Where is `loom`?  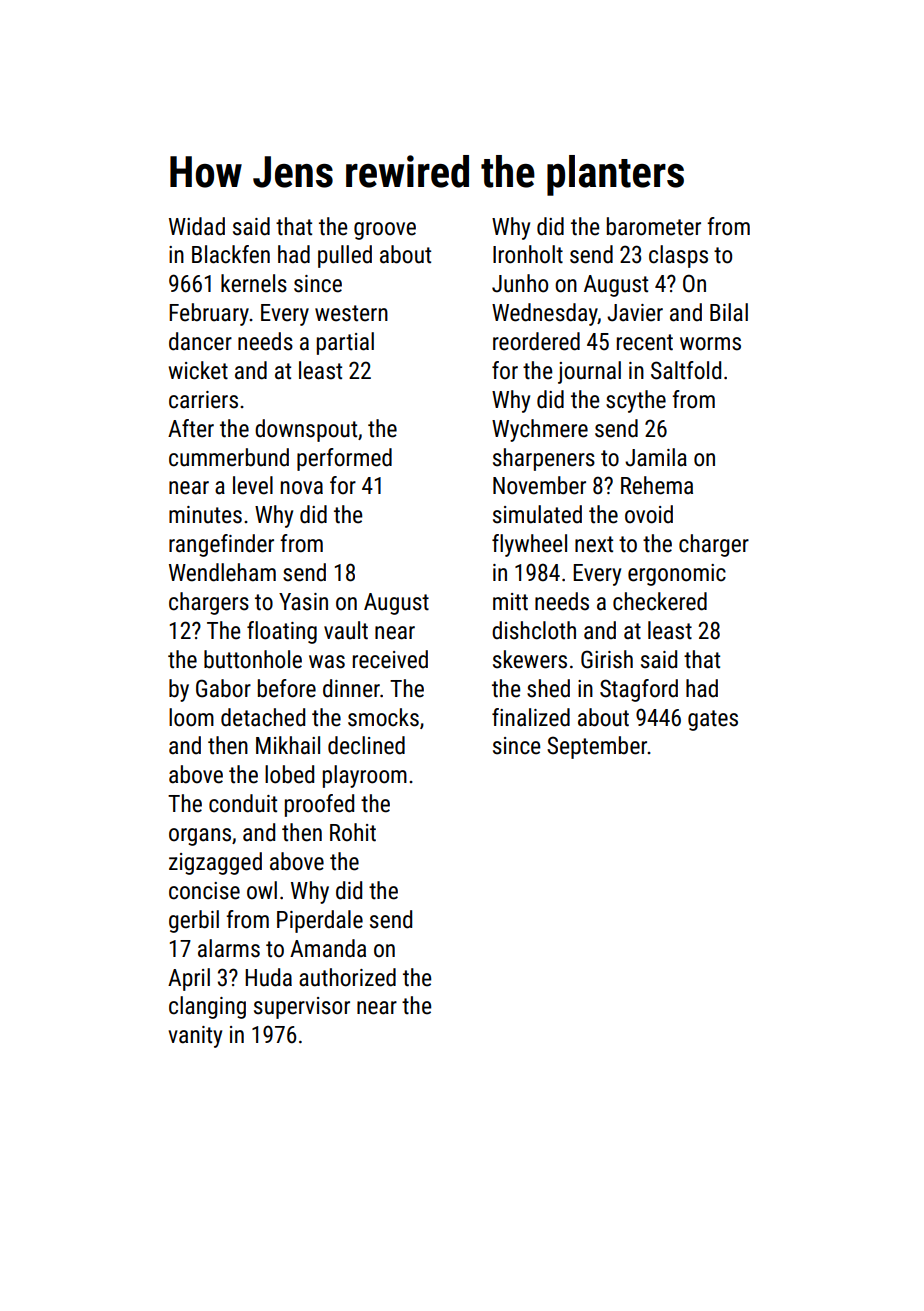
loom is located at coordinates (191, 717).
